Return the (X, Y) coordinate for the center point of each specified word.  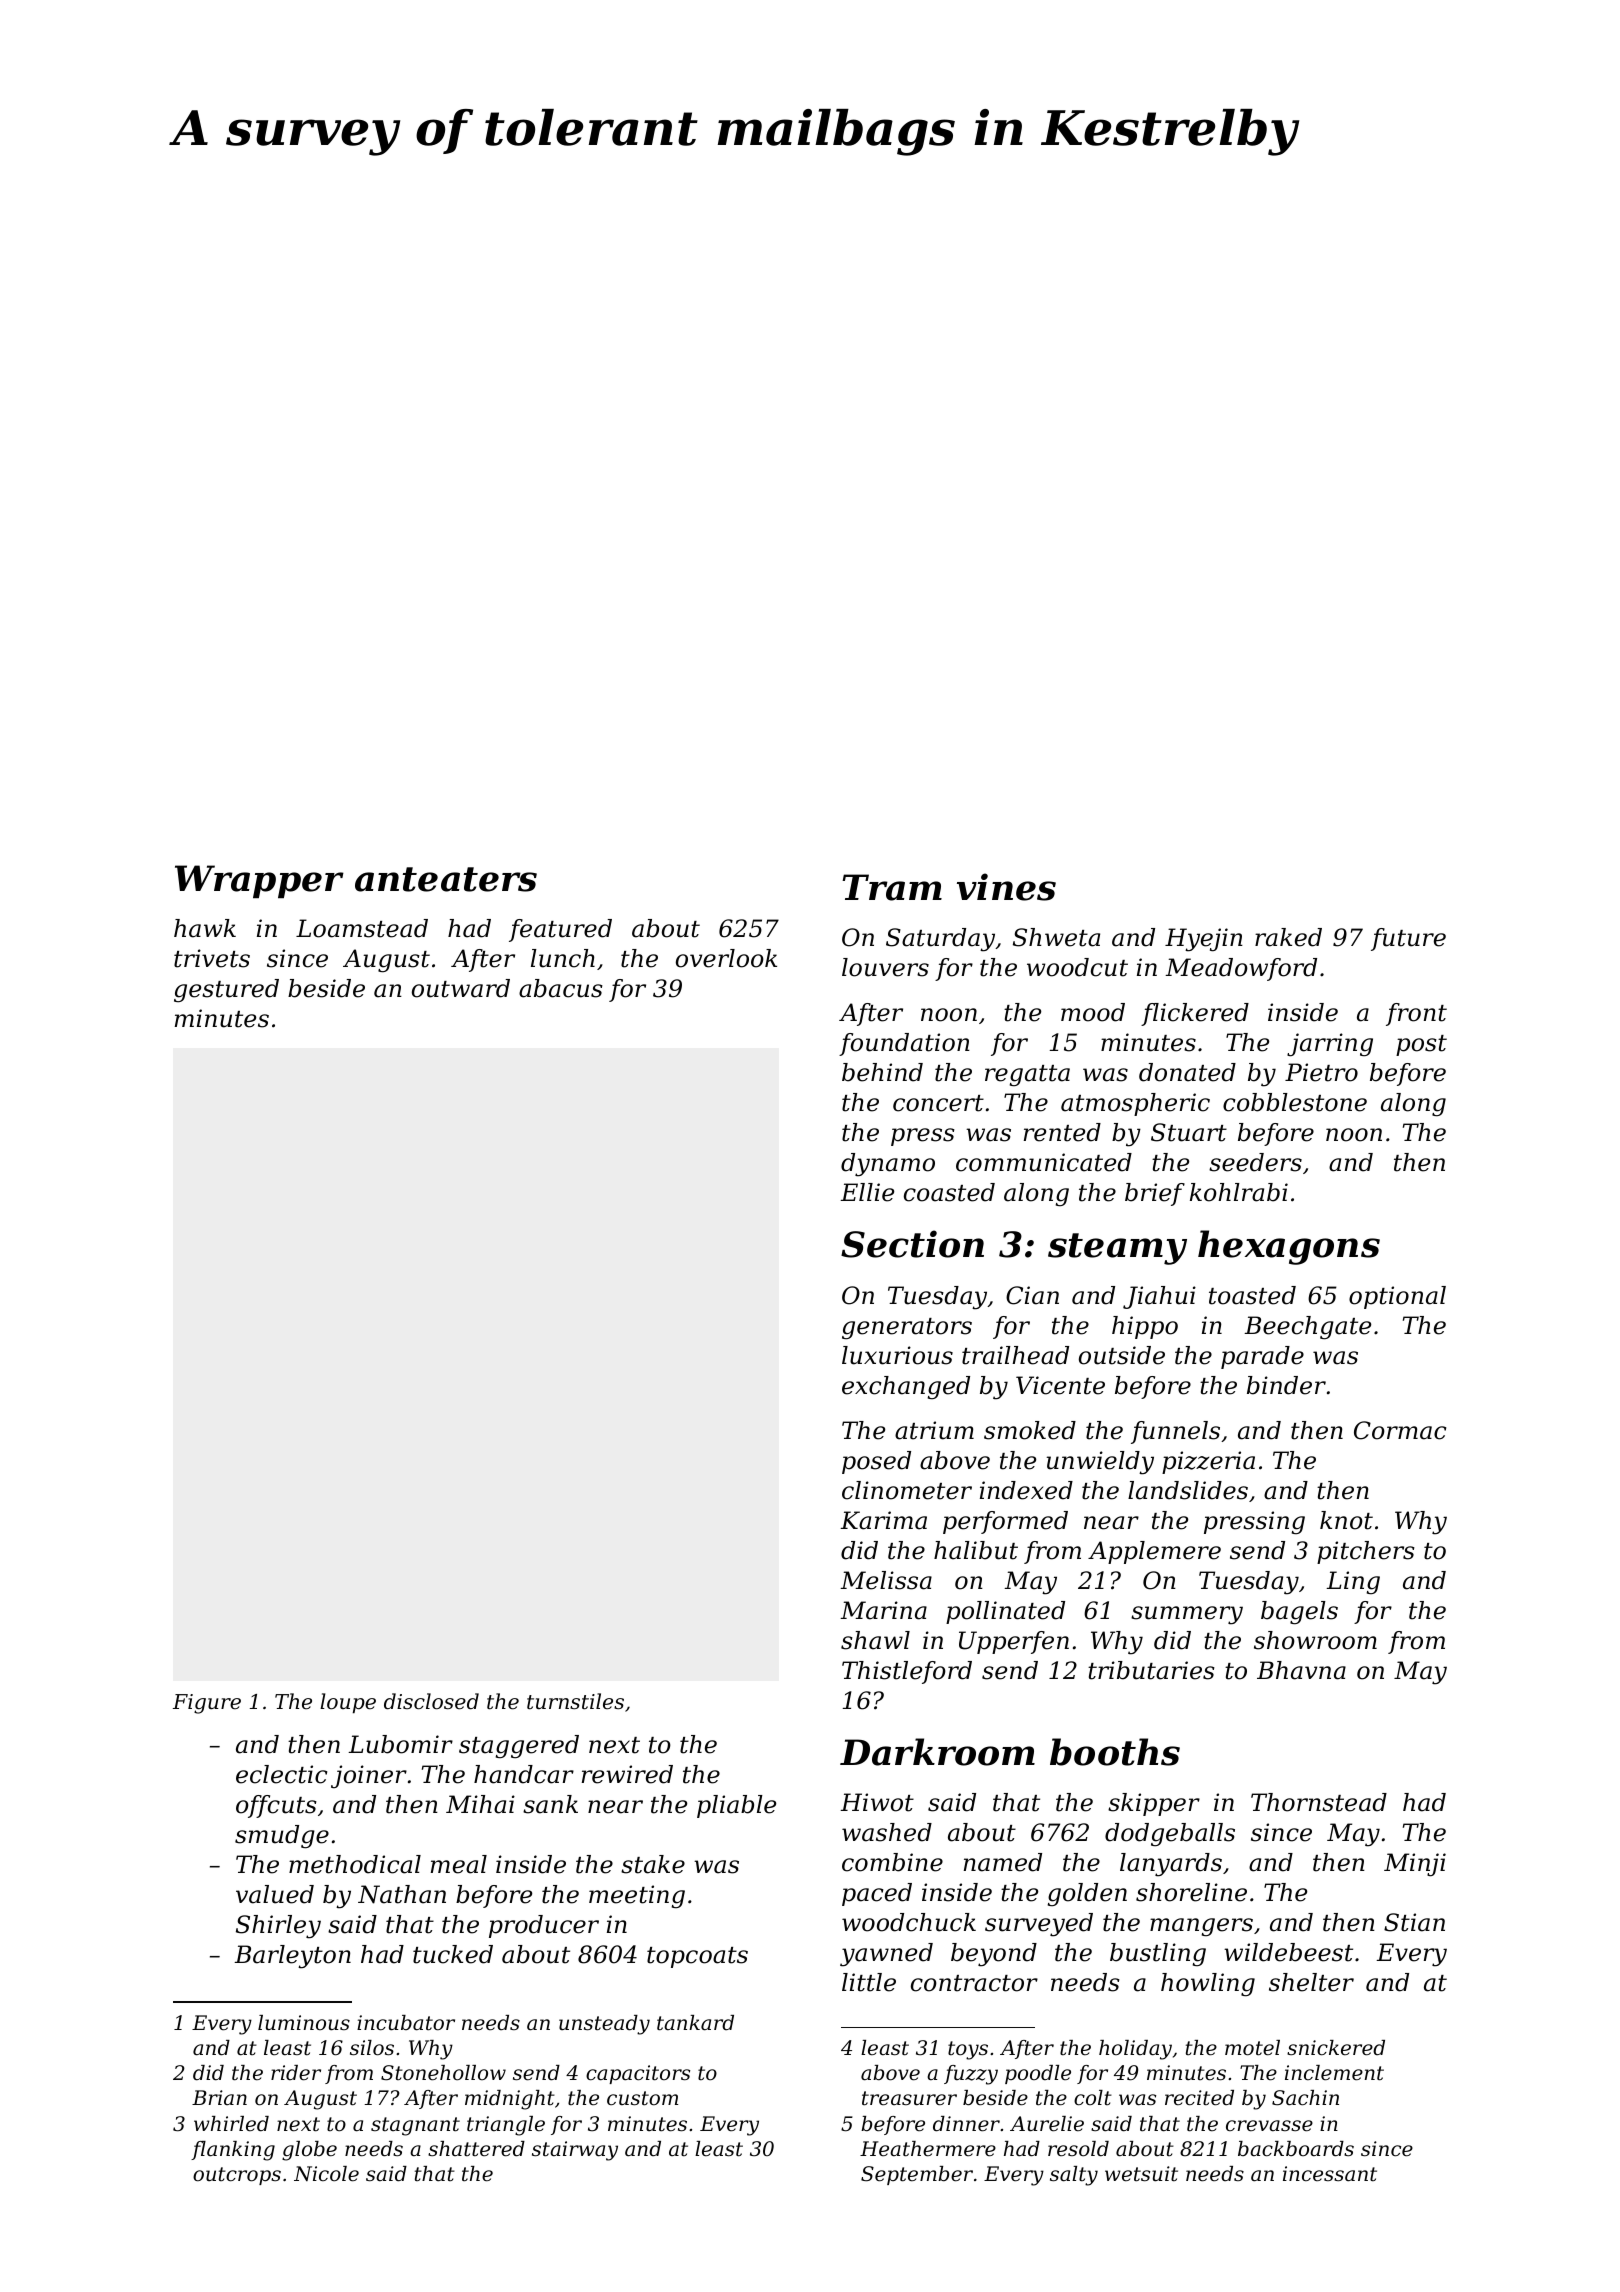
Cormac (1400, 1430)
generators (907, 1329)
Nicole (326, 2174)
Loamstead (362, 928)
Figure (207, 1704)
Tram (892, 887)
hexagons (1289, 1247)
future (1408, 939)
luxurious (897, 1355)
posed (876, 1462)
